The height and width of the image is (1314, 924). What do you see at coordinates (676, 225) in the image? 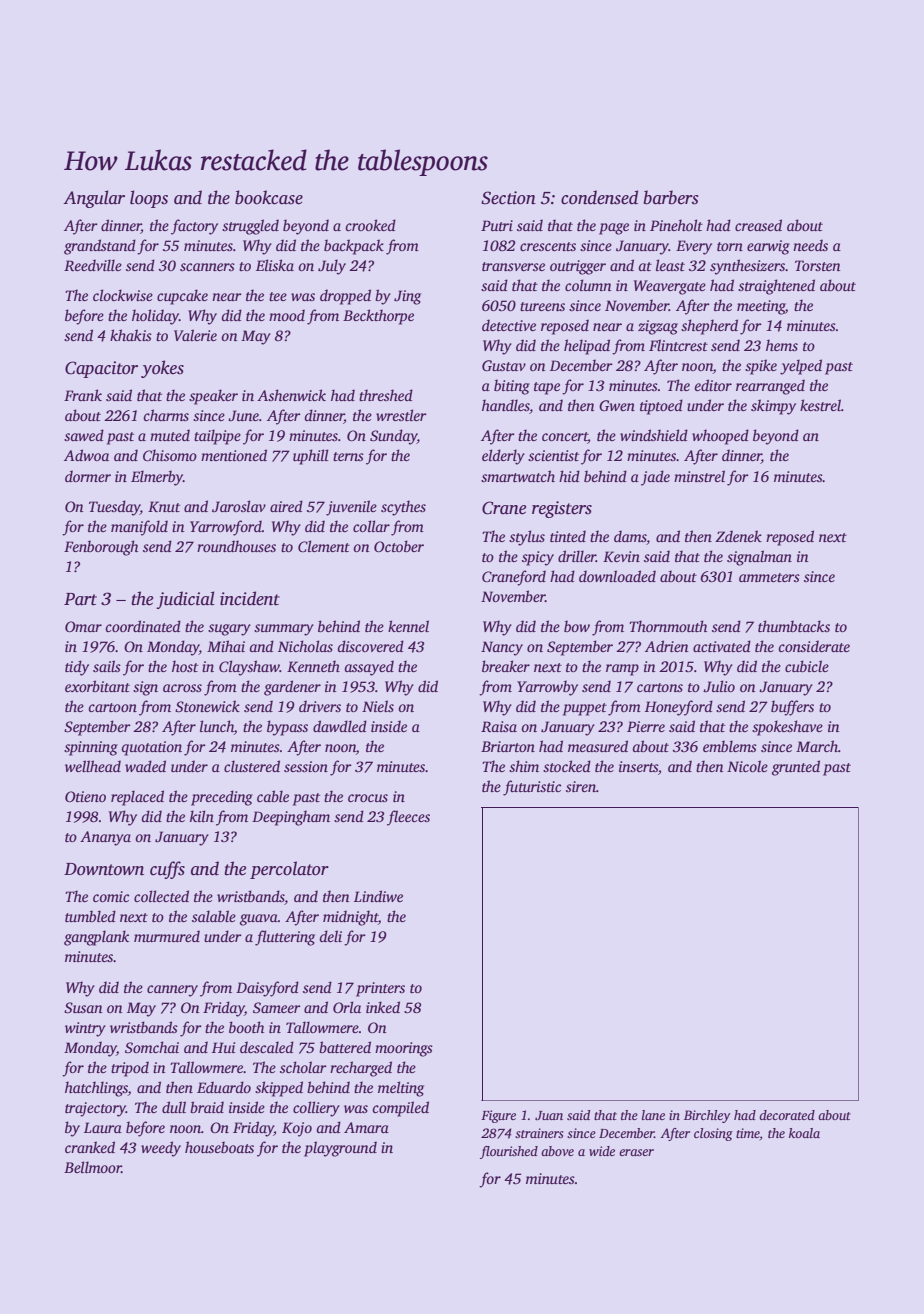
I see `Pineholt` at bounding box center [676, 225].
